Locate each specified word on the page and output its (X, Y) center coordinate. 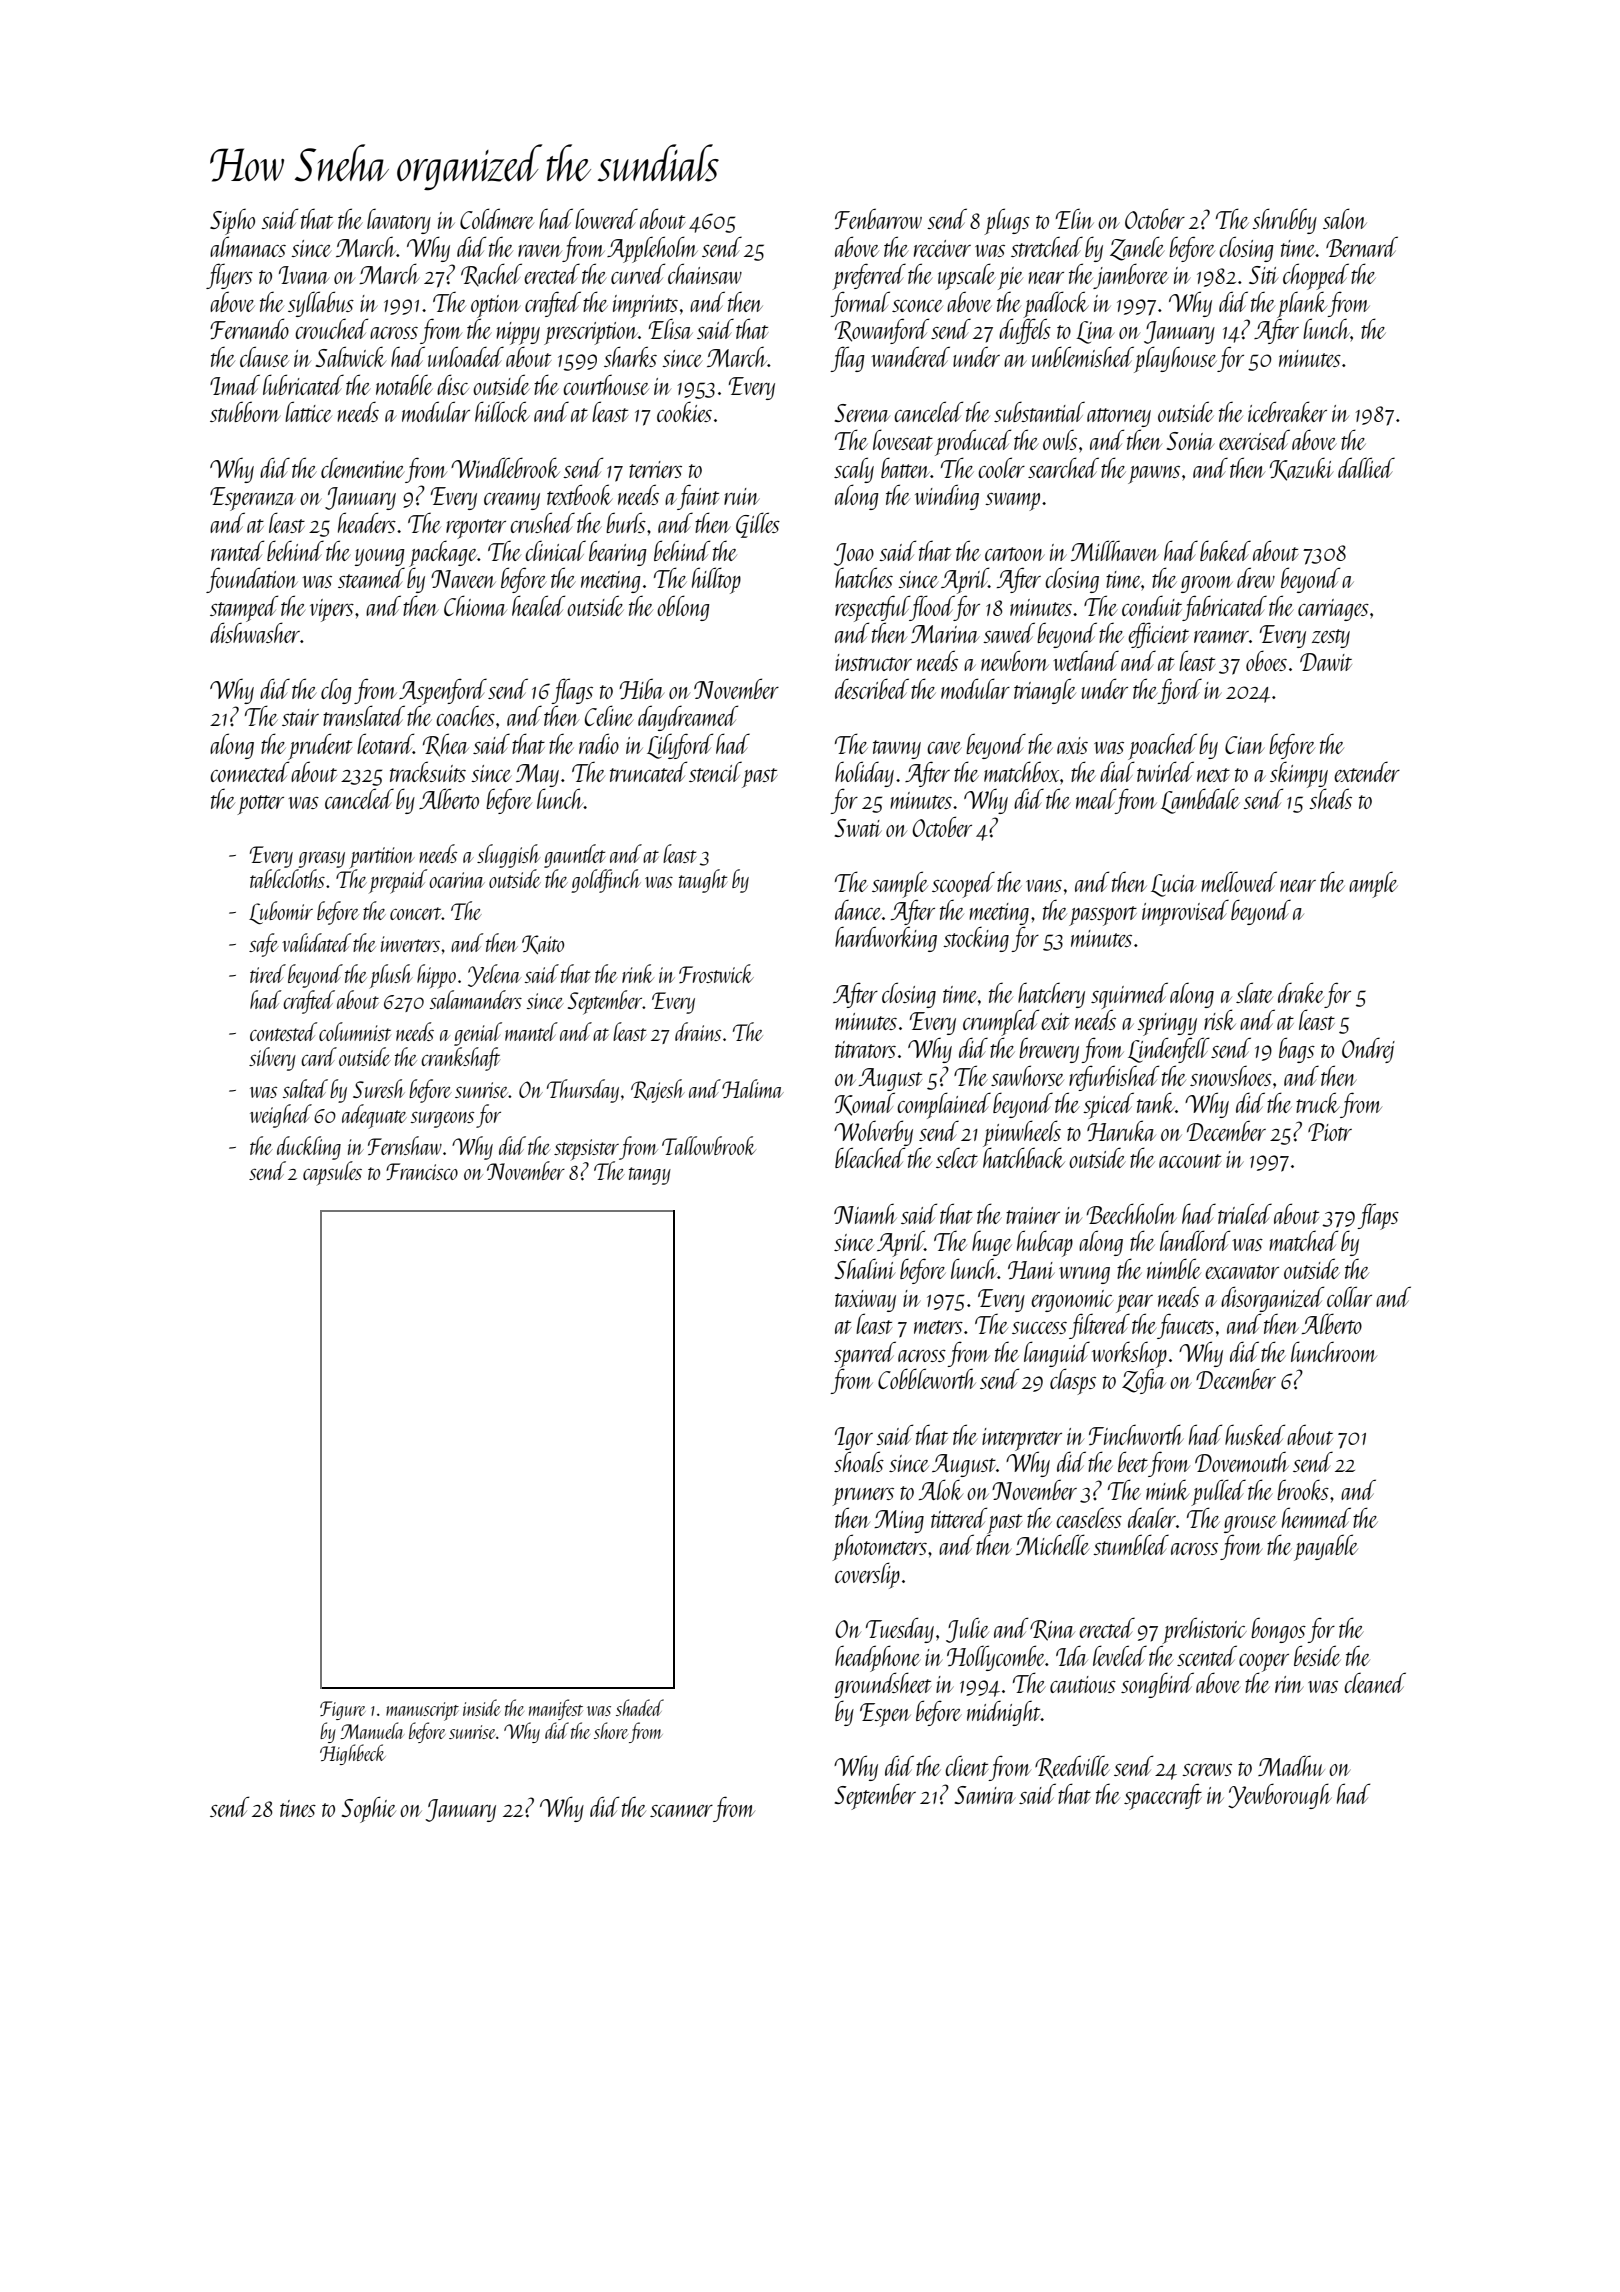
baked (1225, 550)
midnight (1004, 1713)
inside (482, 1707)
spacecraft (1163, 1796)
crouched (332, 328)
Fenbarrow (878, 218)
